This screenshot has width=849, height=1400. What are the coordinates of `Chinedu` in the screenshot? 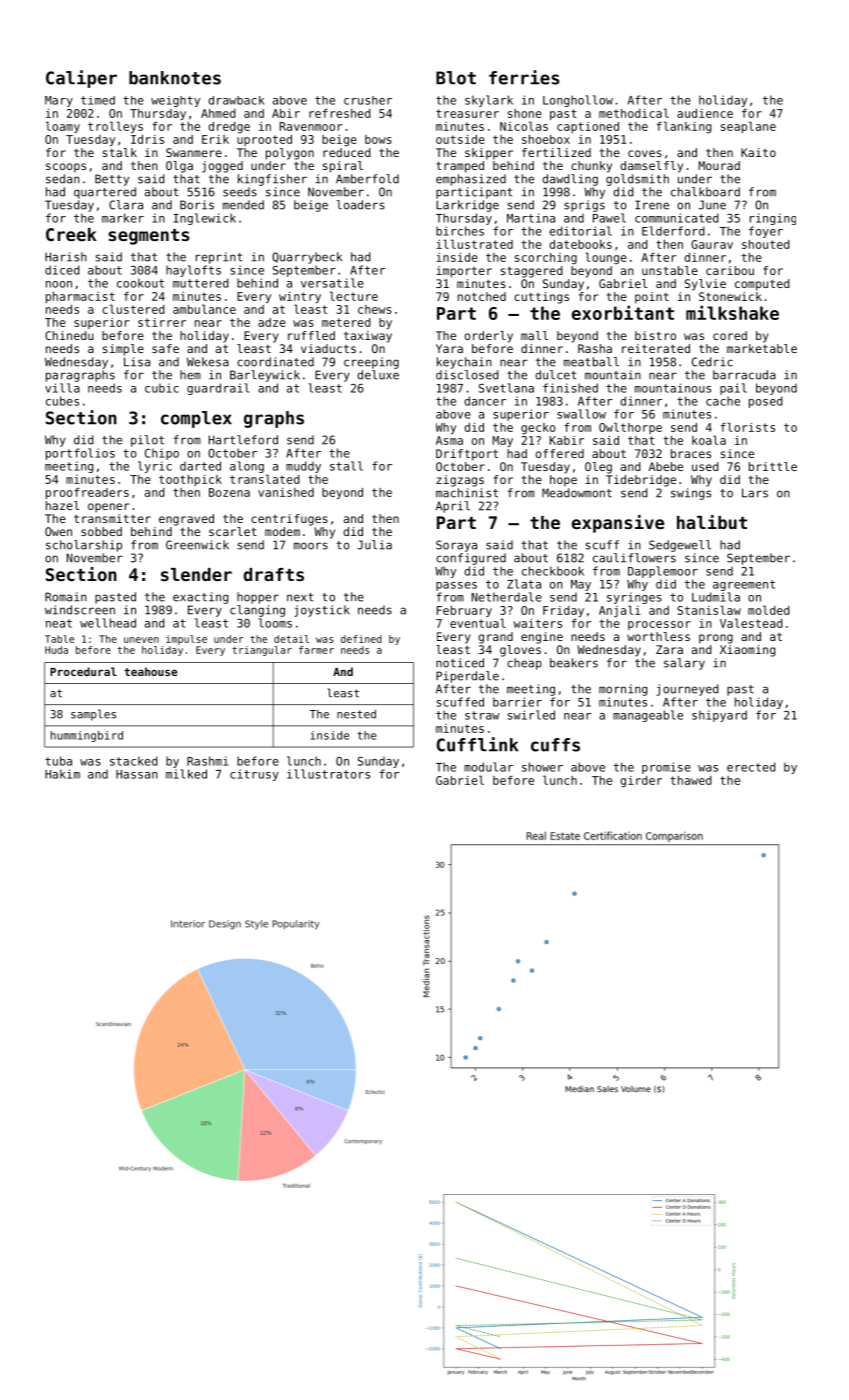 It's located at (69, 335).
